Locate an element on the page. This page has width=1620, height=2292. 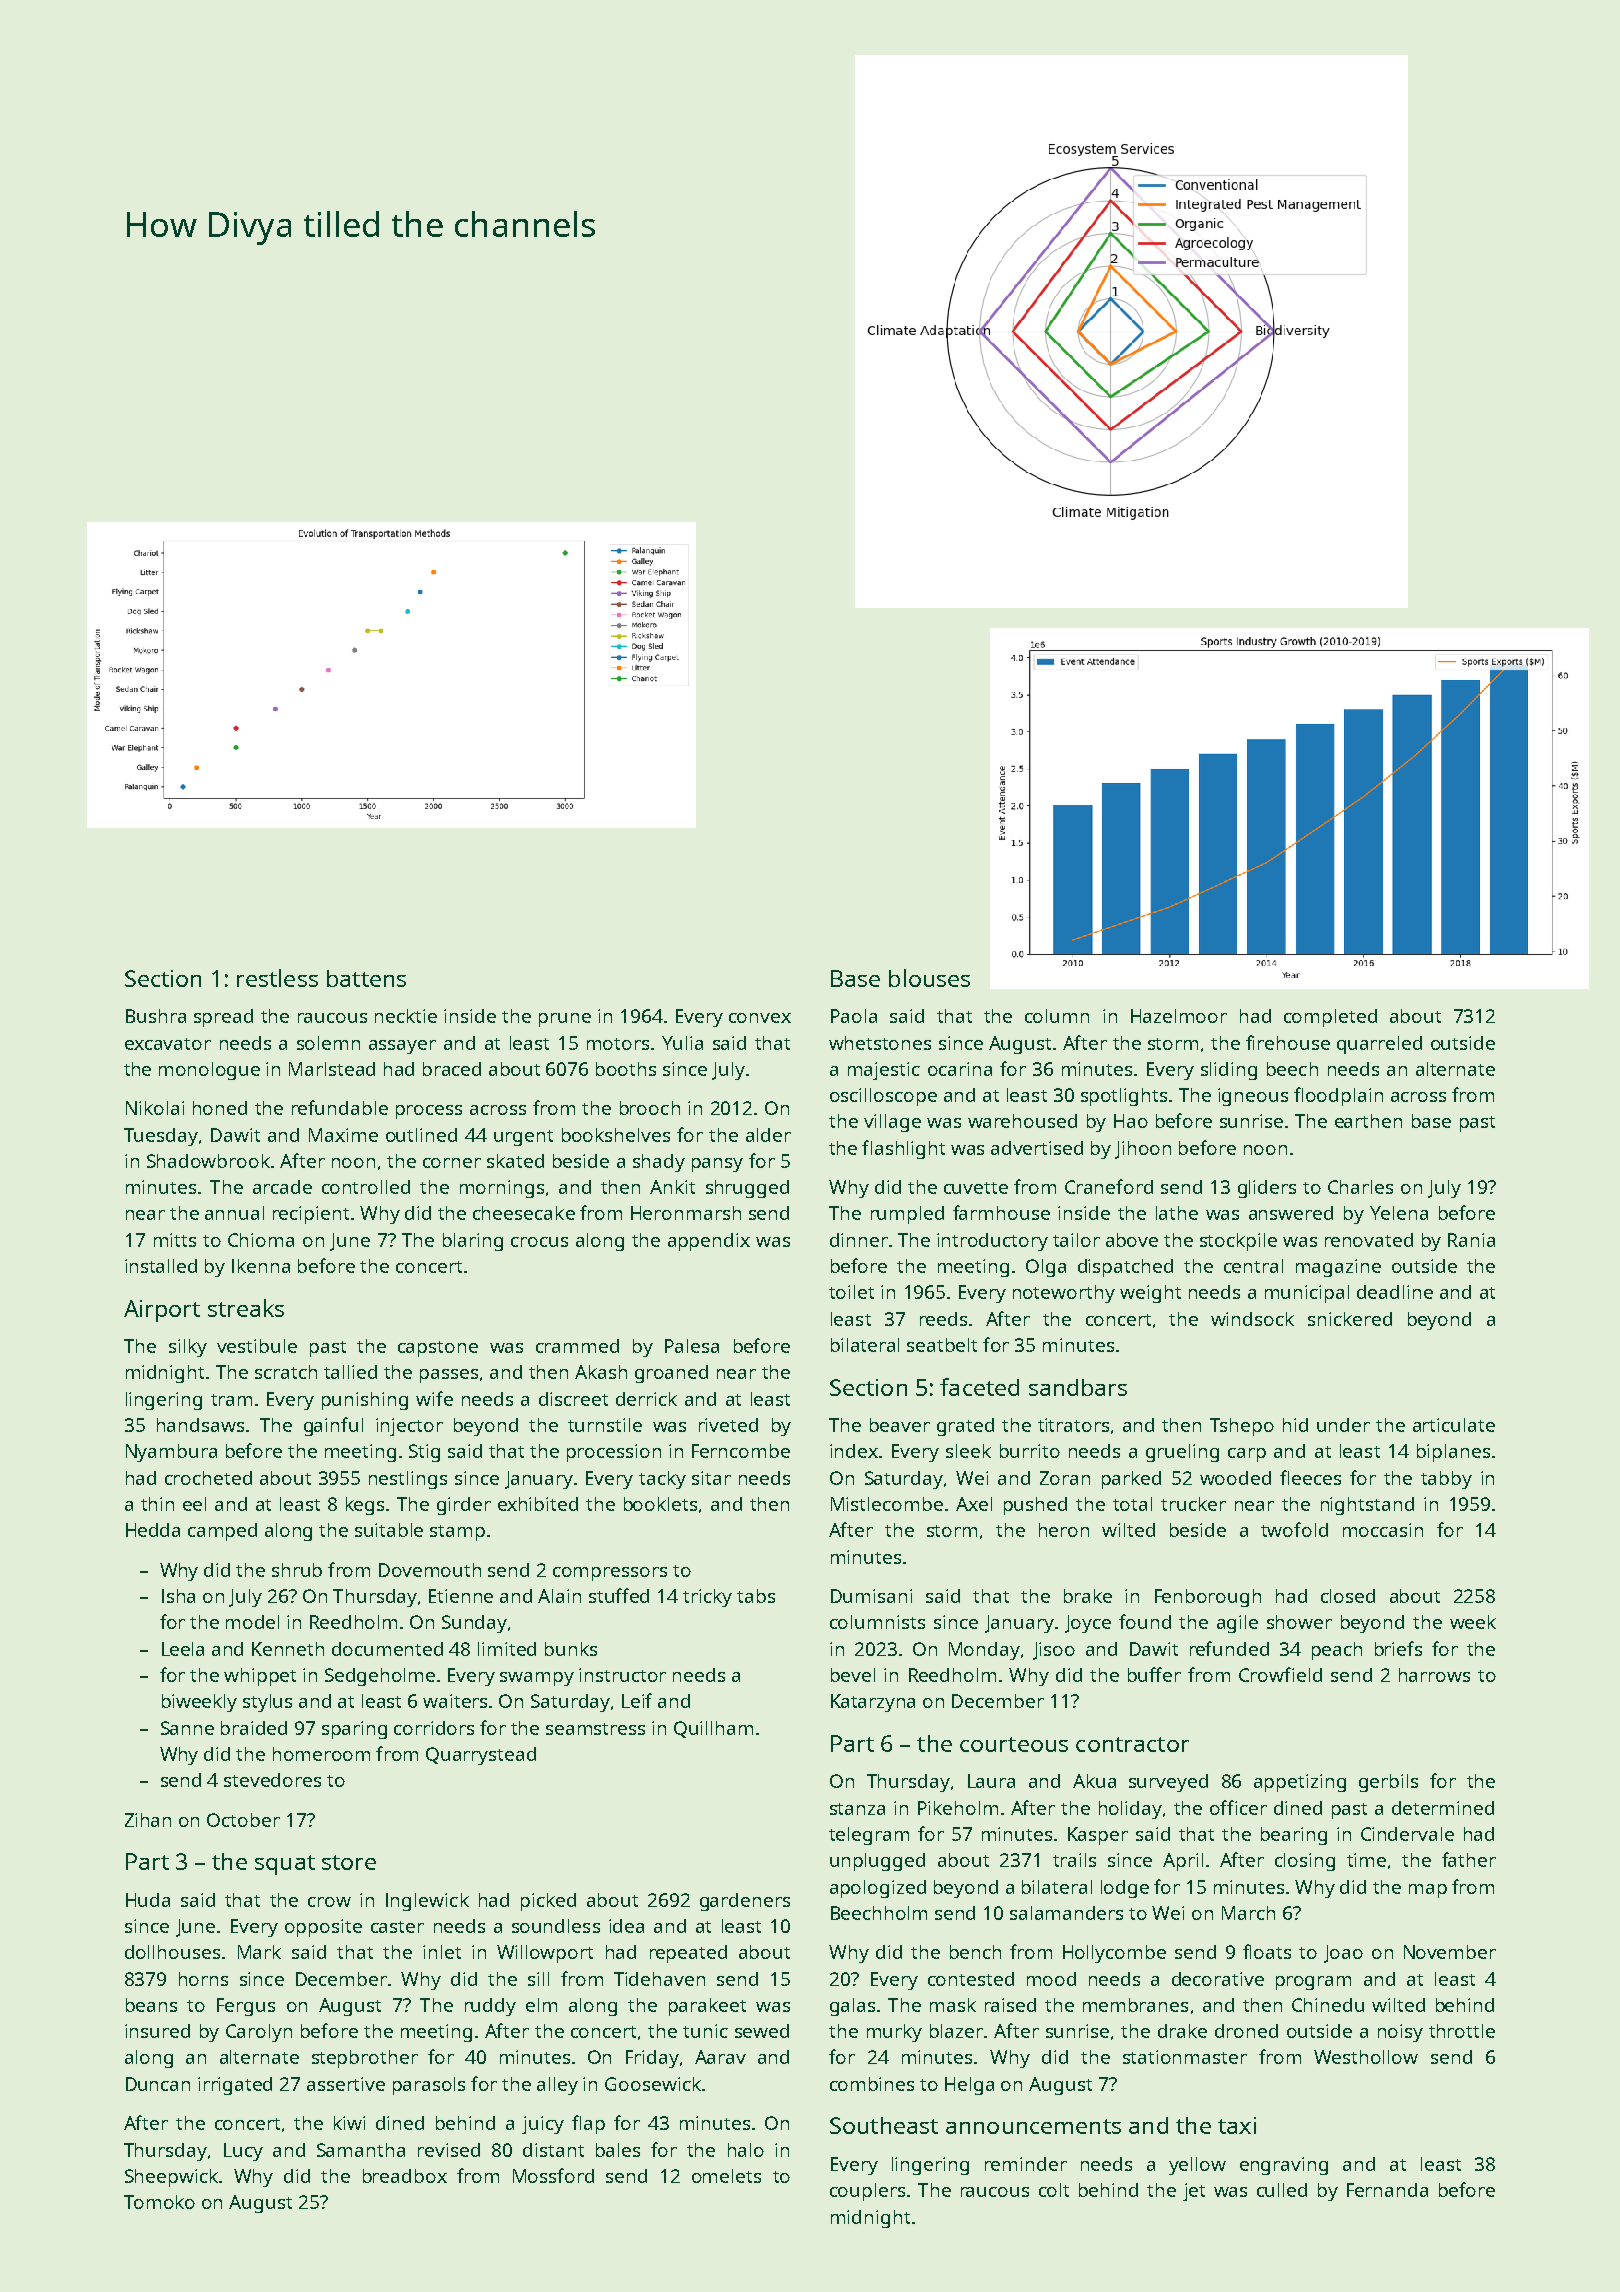
Airport is located at coordinates (162, 1311).
